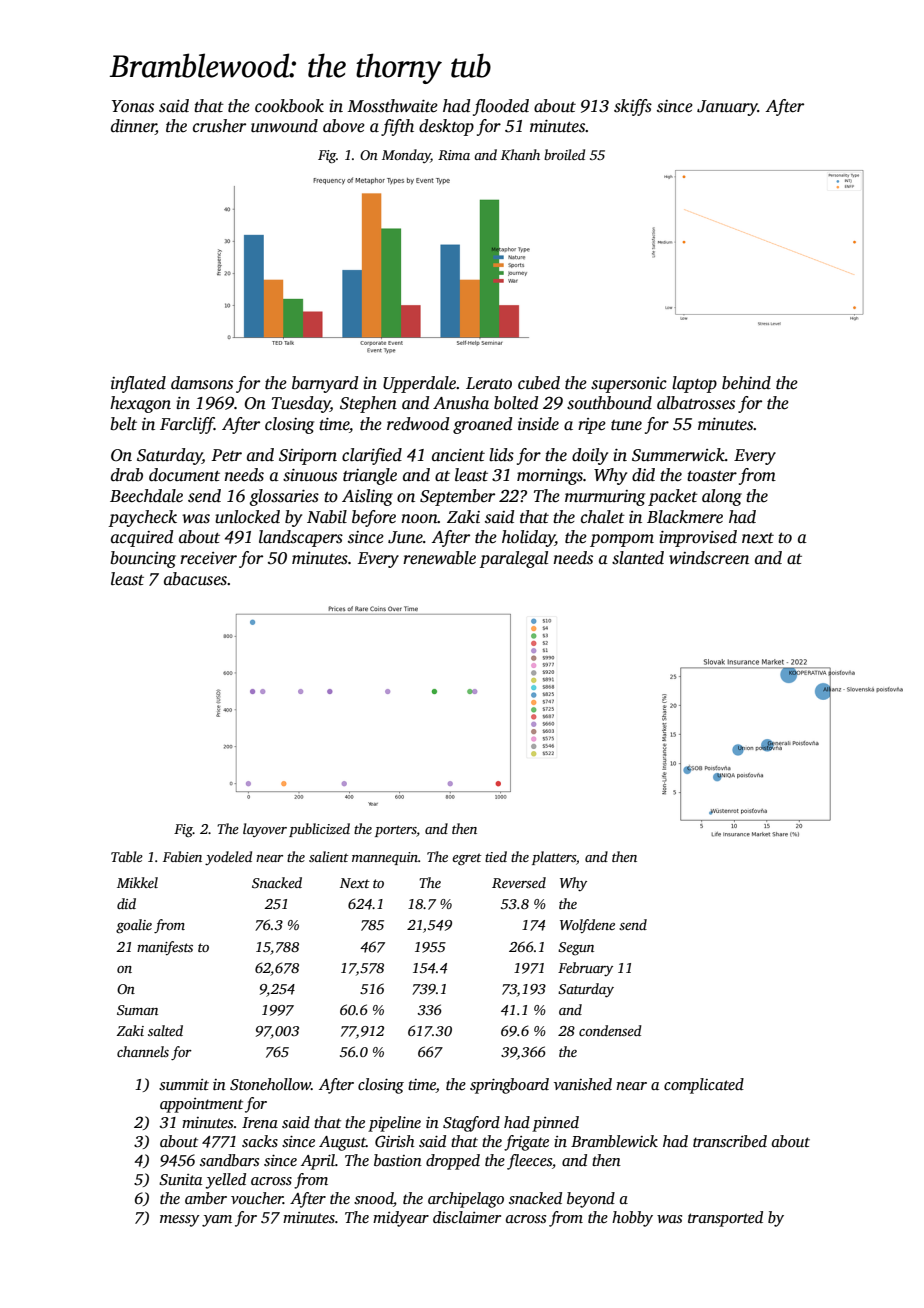 This image has height=1308, width=924. What do you see at coordinates (385, 858) in the image?
I see `mannequin` at bounding box center [385, 858].
